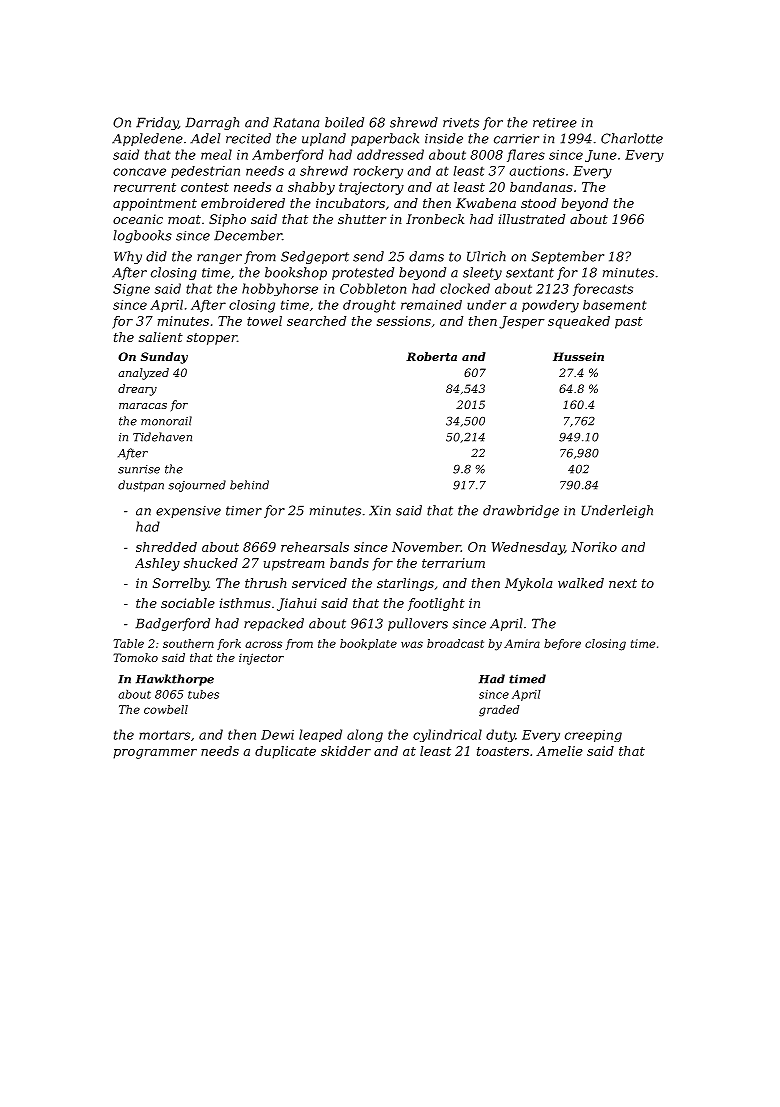 This screenshot has width=780, height=1107. Describe the element at coordinates (139, 172) in the screenshot. I see `concave` at that location.
